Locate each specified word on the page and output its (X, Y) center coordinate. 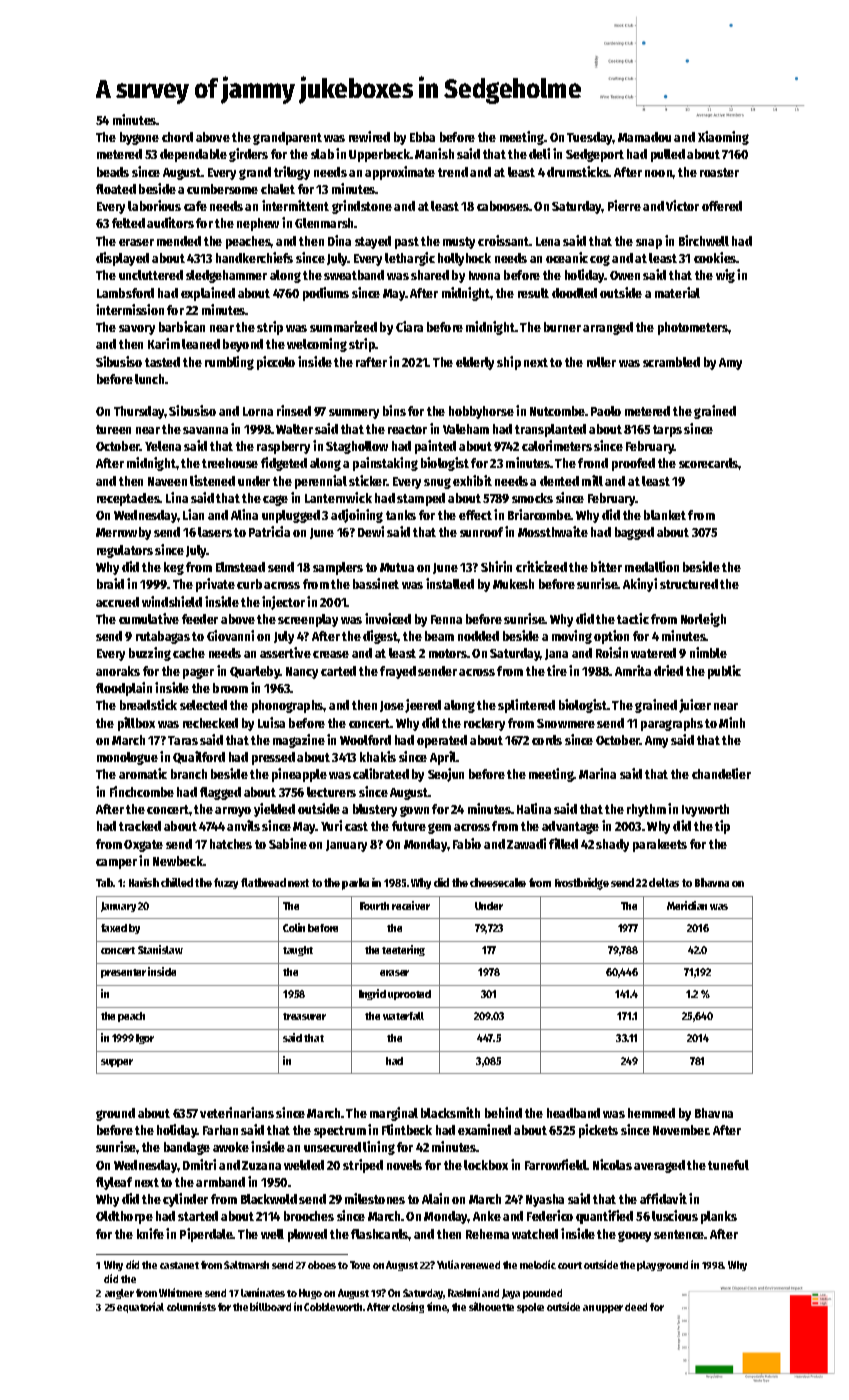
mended (179, 241)
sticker (368, 480)
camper (116, 864)
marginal (394, 1114)
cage (275, 500)
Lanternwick (338, 497)
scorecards (709, 463)
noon (659, 173)
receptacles (128, 499)
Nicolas (612, 1164)
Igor (145, 1039)
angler (119, 1294)
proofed (633, 464)
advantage (570, 827)
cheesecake (498, 882)
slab (322, 154)
